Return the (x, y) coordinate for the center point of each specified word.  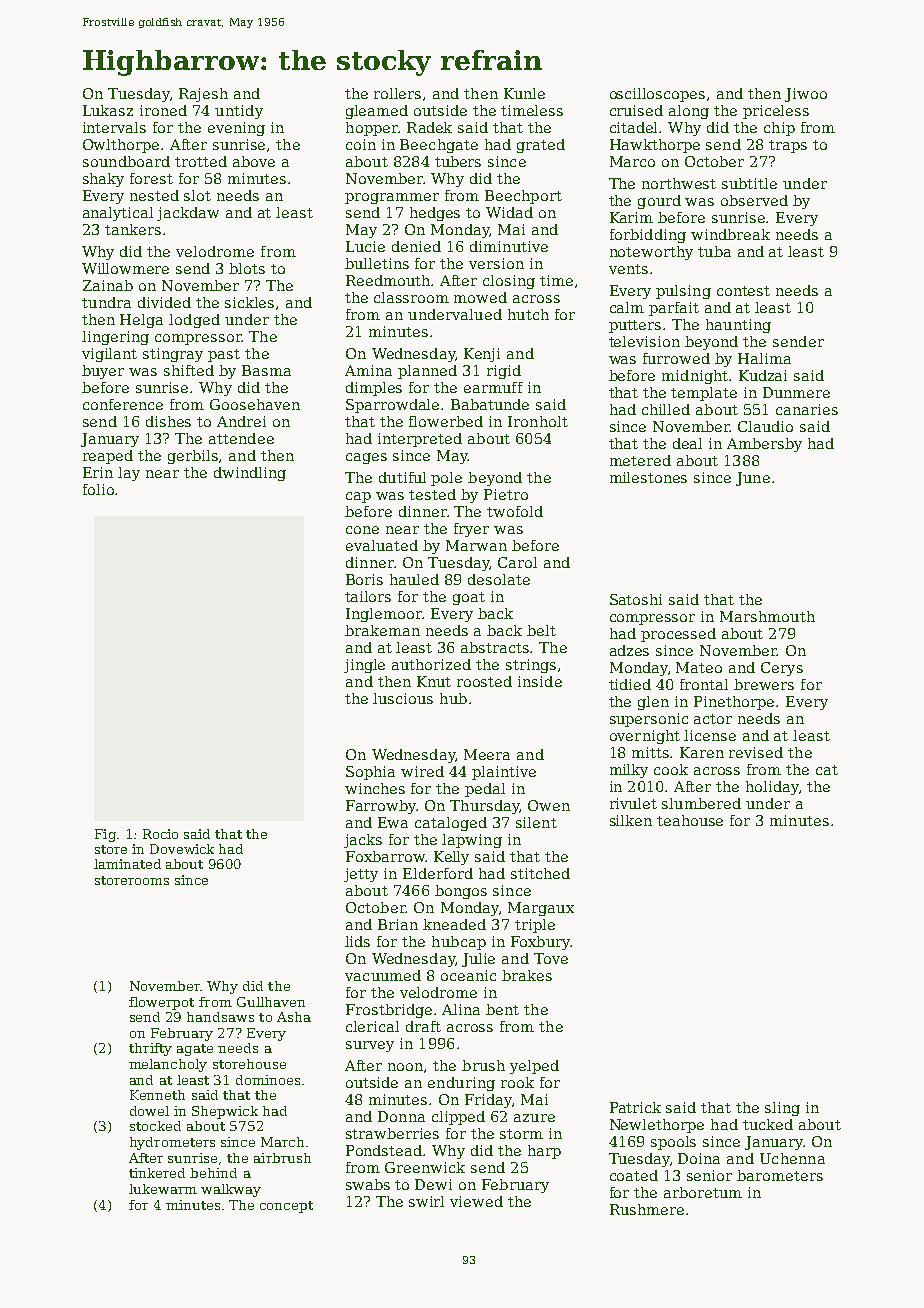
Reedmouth (389, 280)
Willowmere (125, 268)
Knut (434, 681)
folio (98, 489)
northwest (679, 183)
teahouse (690, 820)
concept (286, 1207)
